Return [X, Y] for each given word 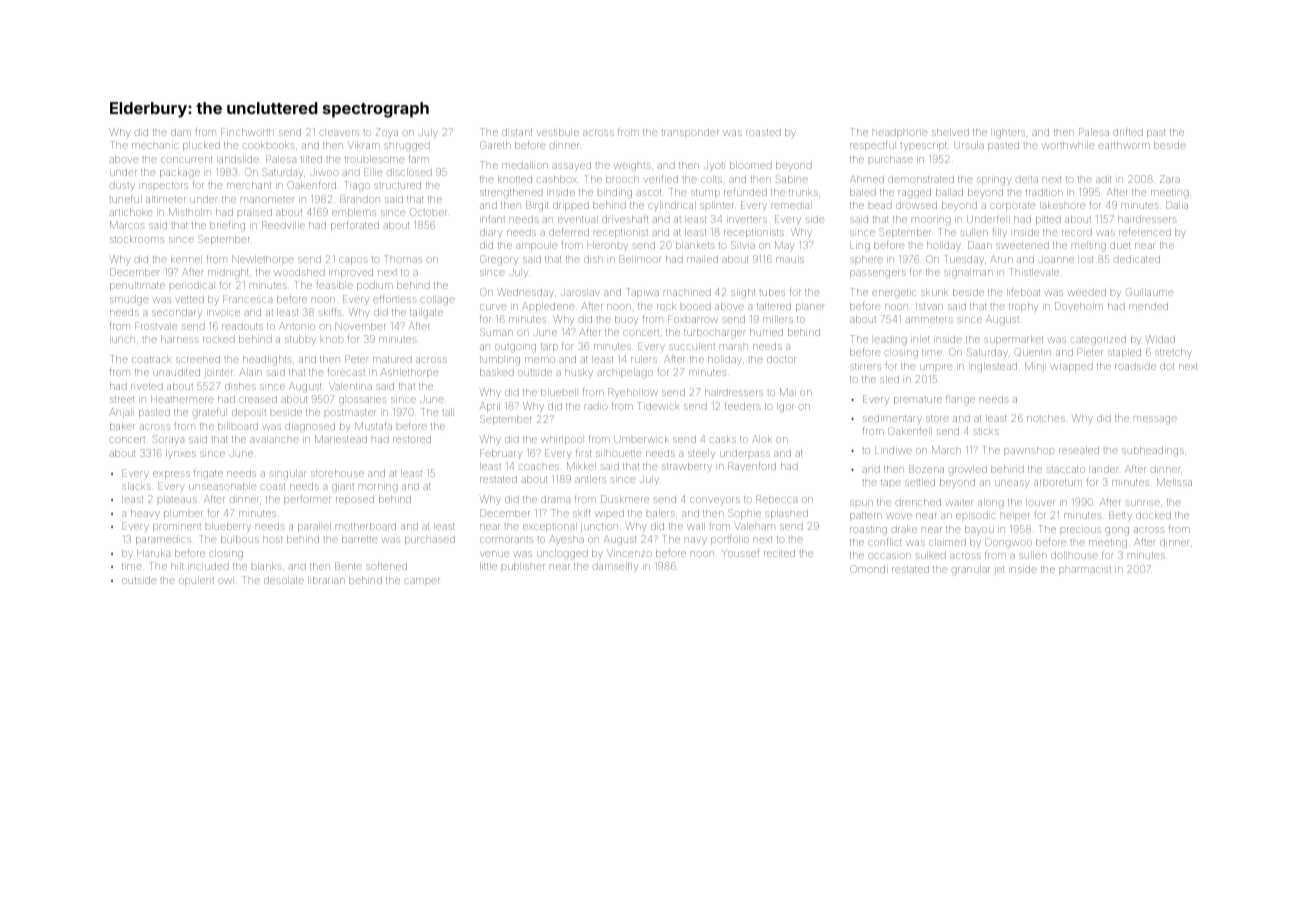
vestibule [558, 132]
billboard [238, 426]
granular [970, 570]
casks [723, 439]
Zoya [387, 132]
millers [778, 319]
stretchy [1173, 353]
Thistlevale [1034, 272]
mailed [702, 259]
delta [1026, 179]
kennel [186, 259]
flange [960, 400]
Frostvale [156, 326]
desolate [284, 580]
